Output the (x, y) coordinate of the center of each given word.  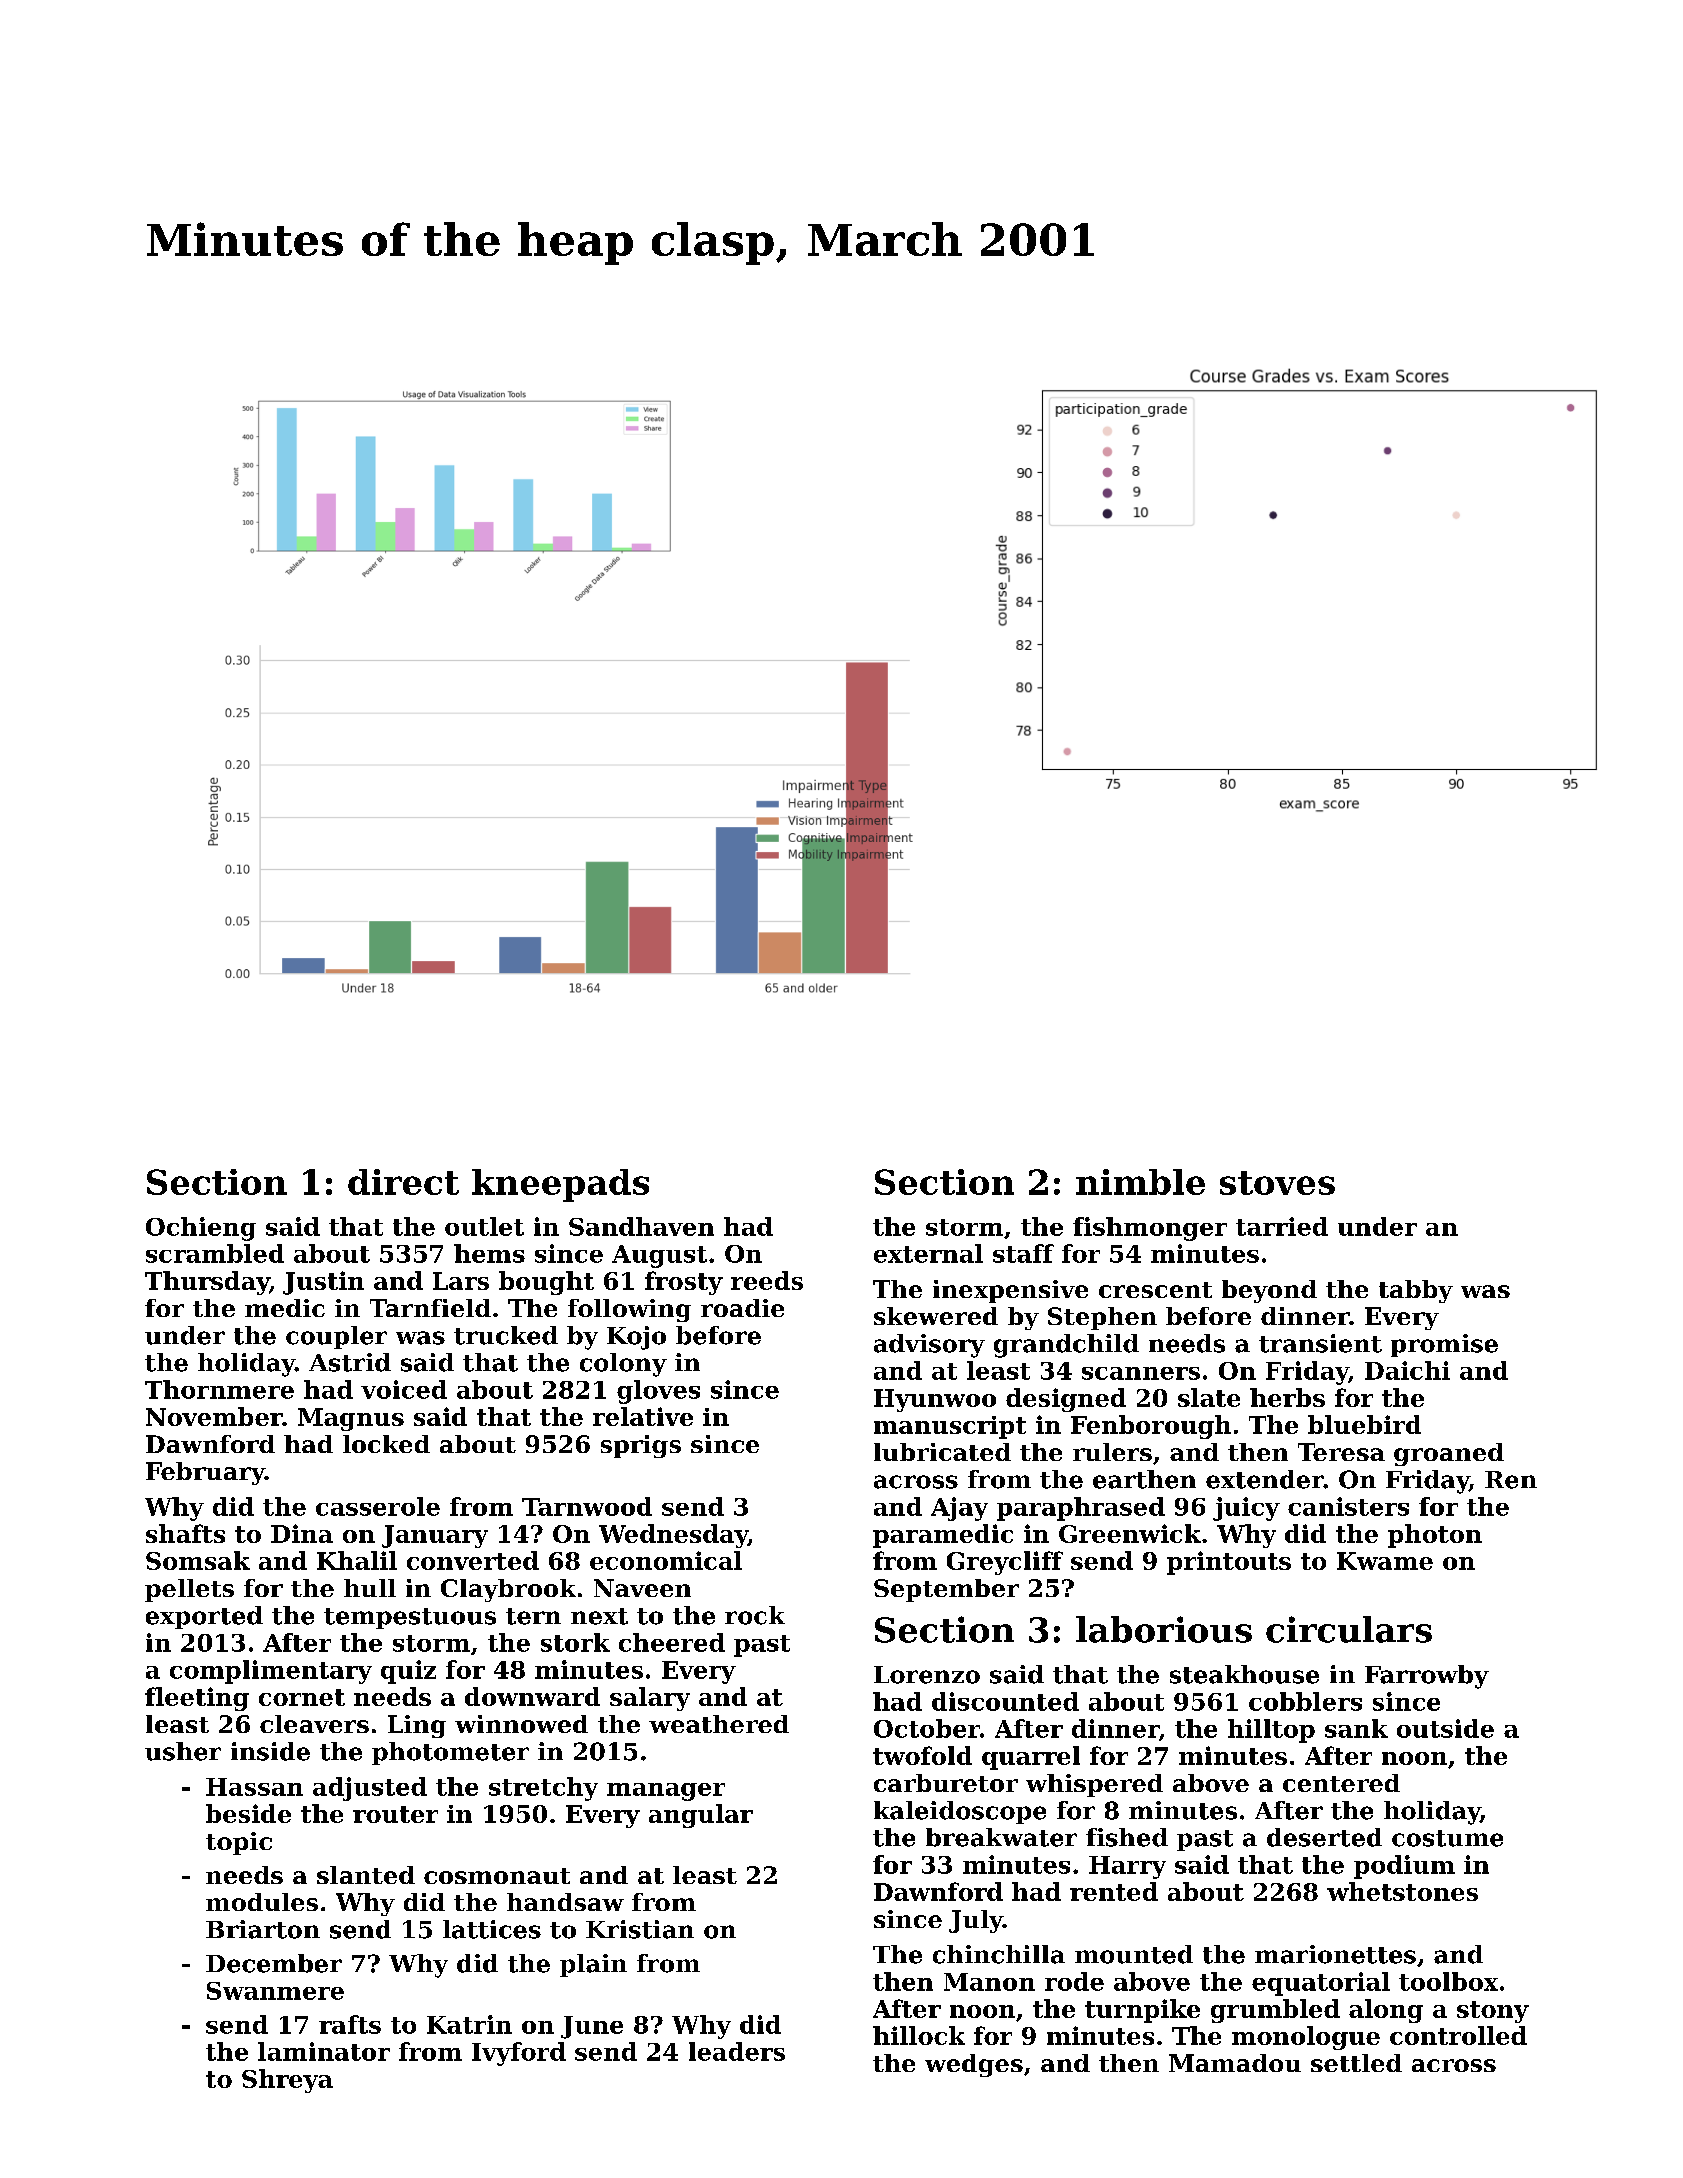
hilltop (1271, 1731)
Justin (323, 1283)
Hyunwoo (935, 1400)
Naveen (642, 1588)
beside (248, 1813)
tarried (1282, 1226)
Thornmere (219, 1389)
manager (666, 1792)
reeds (767, 1280)
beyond (1269, 1291)
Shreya (287, 2081)
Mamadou (1235, 2063)
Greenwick (1130, 1533)
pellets (189, 1590)
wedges (974, 2065)
